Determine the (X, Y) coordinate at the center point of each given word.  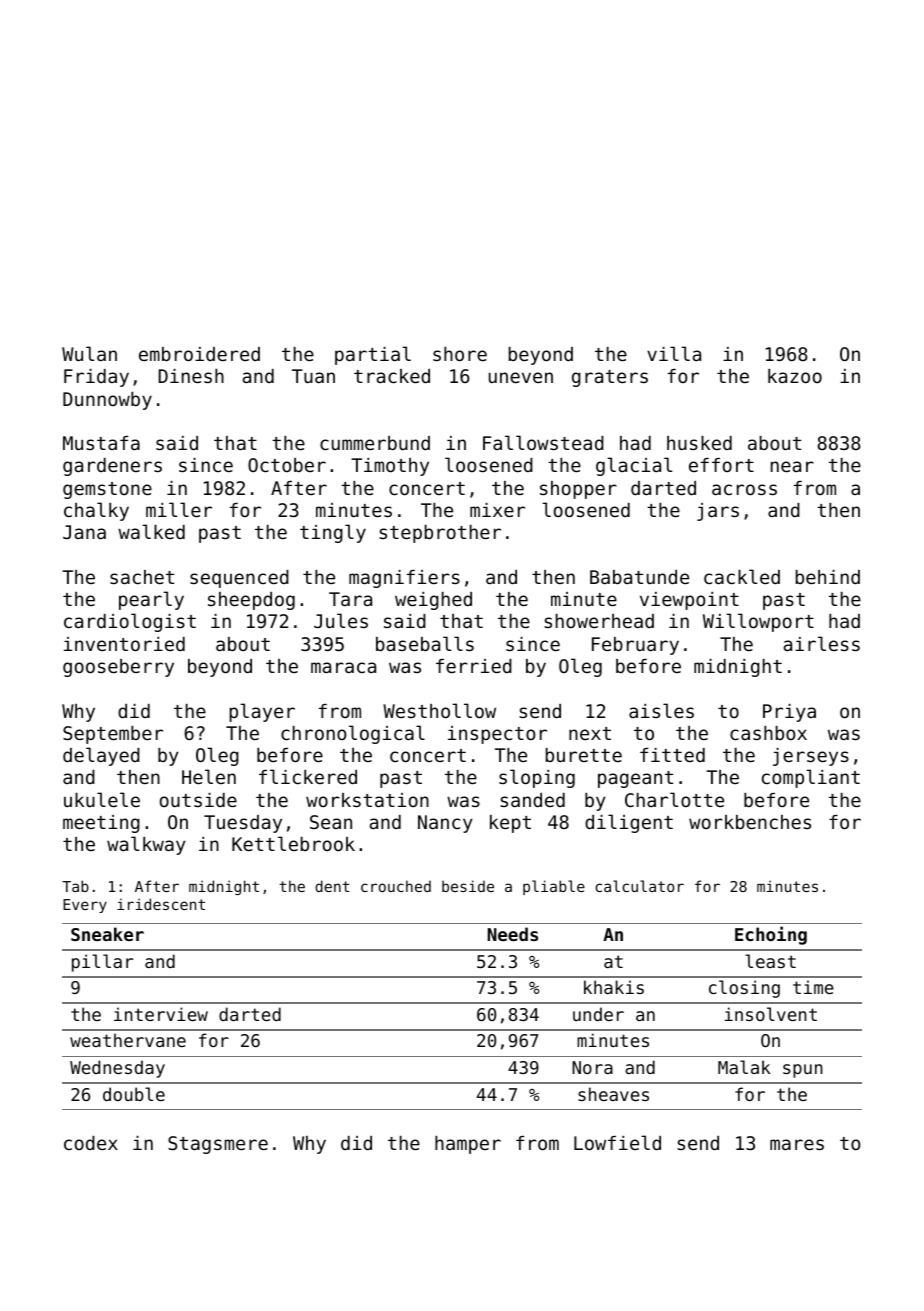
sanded (532, 800)
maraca (343, 667)
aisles (661, 710)
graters (610, 378)
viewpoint (689, 601)
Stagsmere (218, 1145)
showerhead (599, 621)
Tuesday (243, 824)
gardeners (112, 467)
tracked (392, 376)
